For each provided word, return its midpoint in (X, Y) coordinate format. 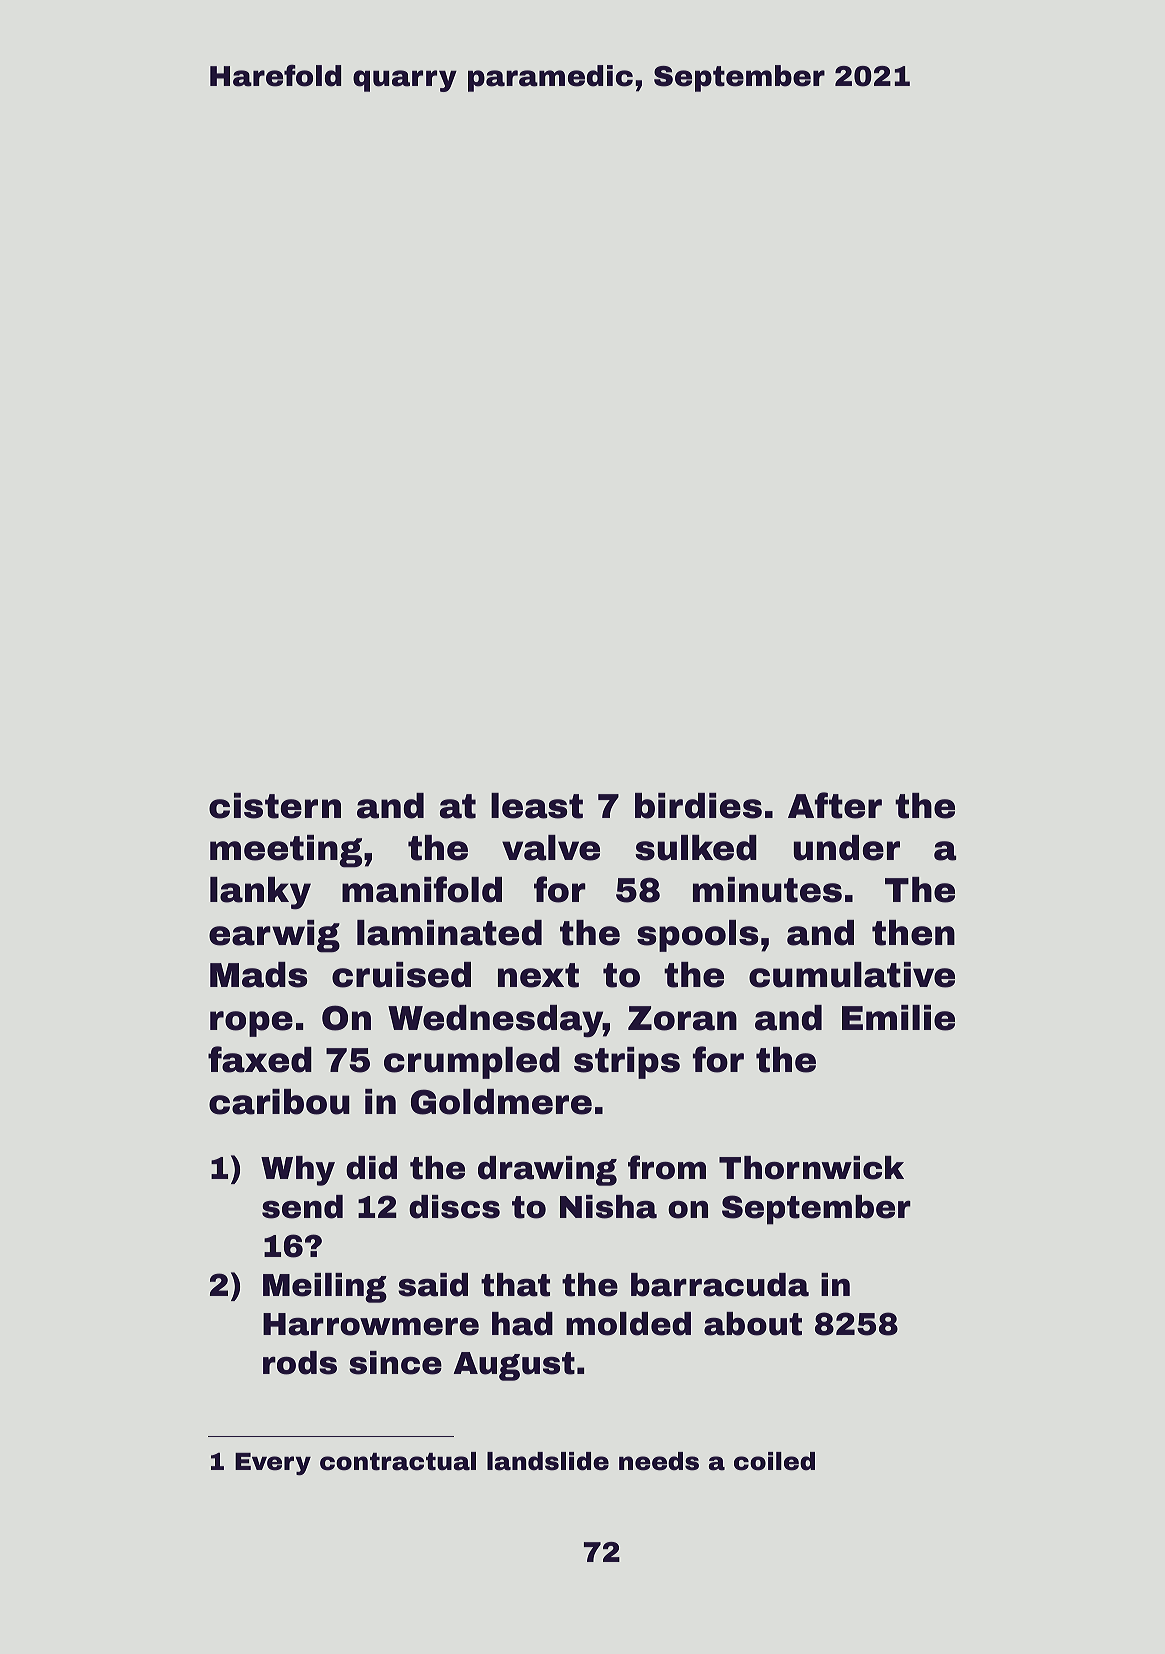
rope (251, 1024)
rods (300, 1363)
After (835, 805)
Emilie (898, 1018)
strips (627, 1063)
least (537, 806)
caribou (279, 1102)
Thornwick (811, 1168)
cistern (275, 806)
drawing (547, 1171)
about (753, 1324)
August (514, 1366)
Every (273, 1464)
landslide (548, 1461)
